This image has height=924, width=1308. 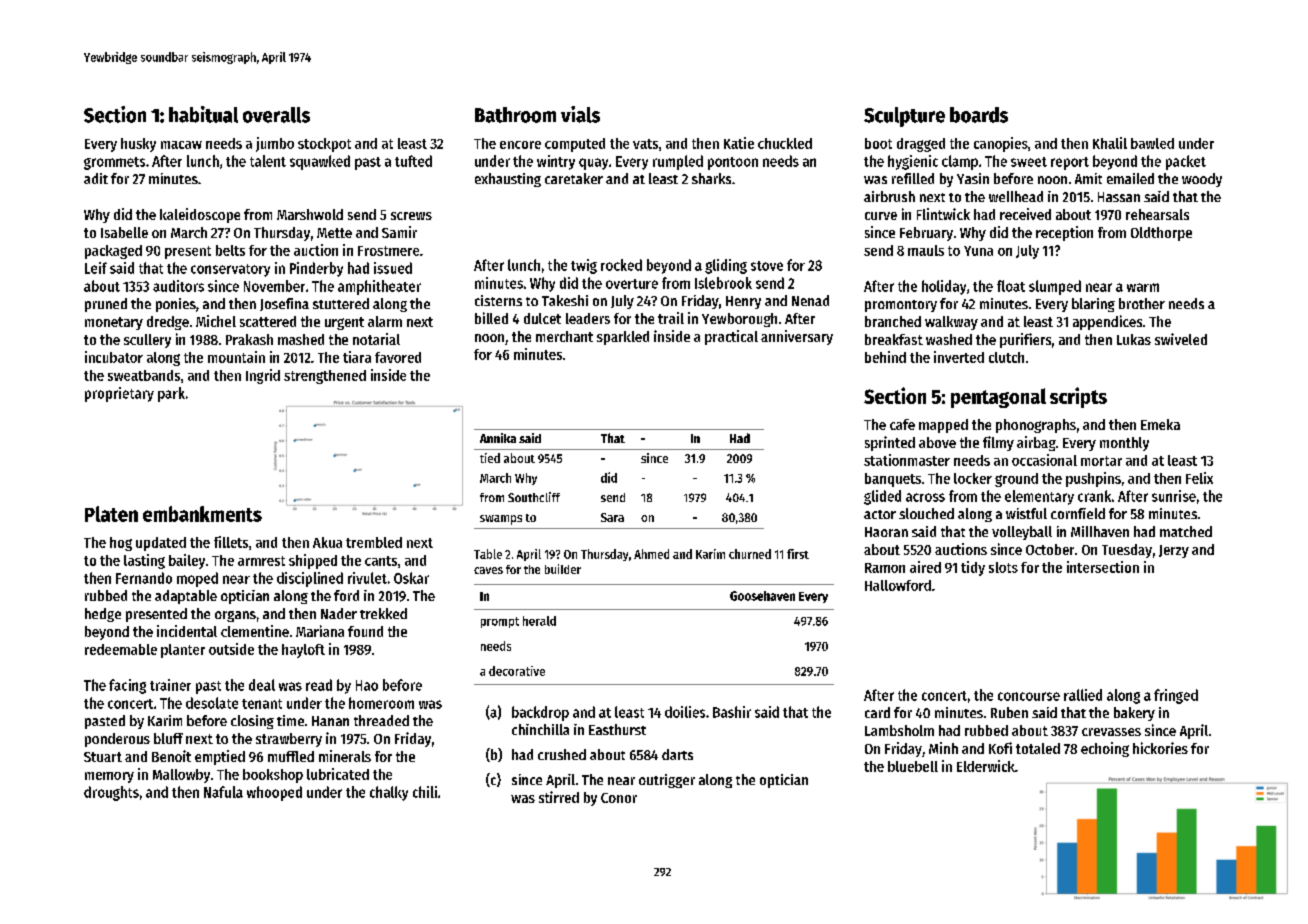 I want to click on emailed, so click(x=1130, y=178).
